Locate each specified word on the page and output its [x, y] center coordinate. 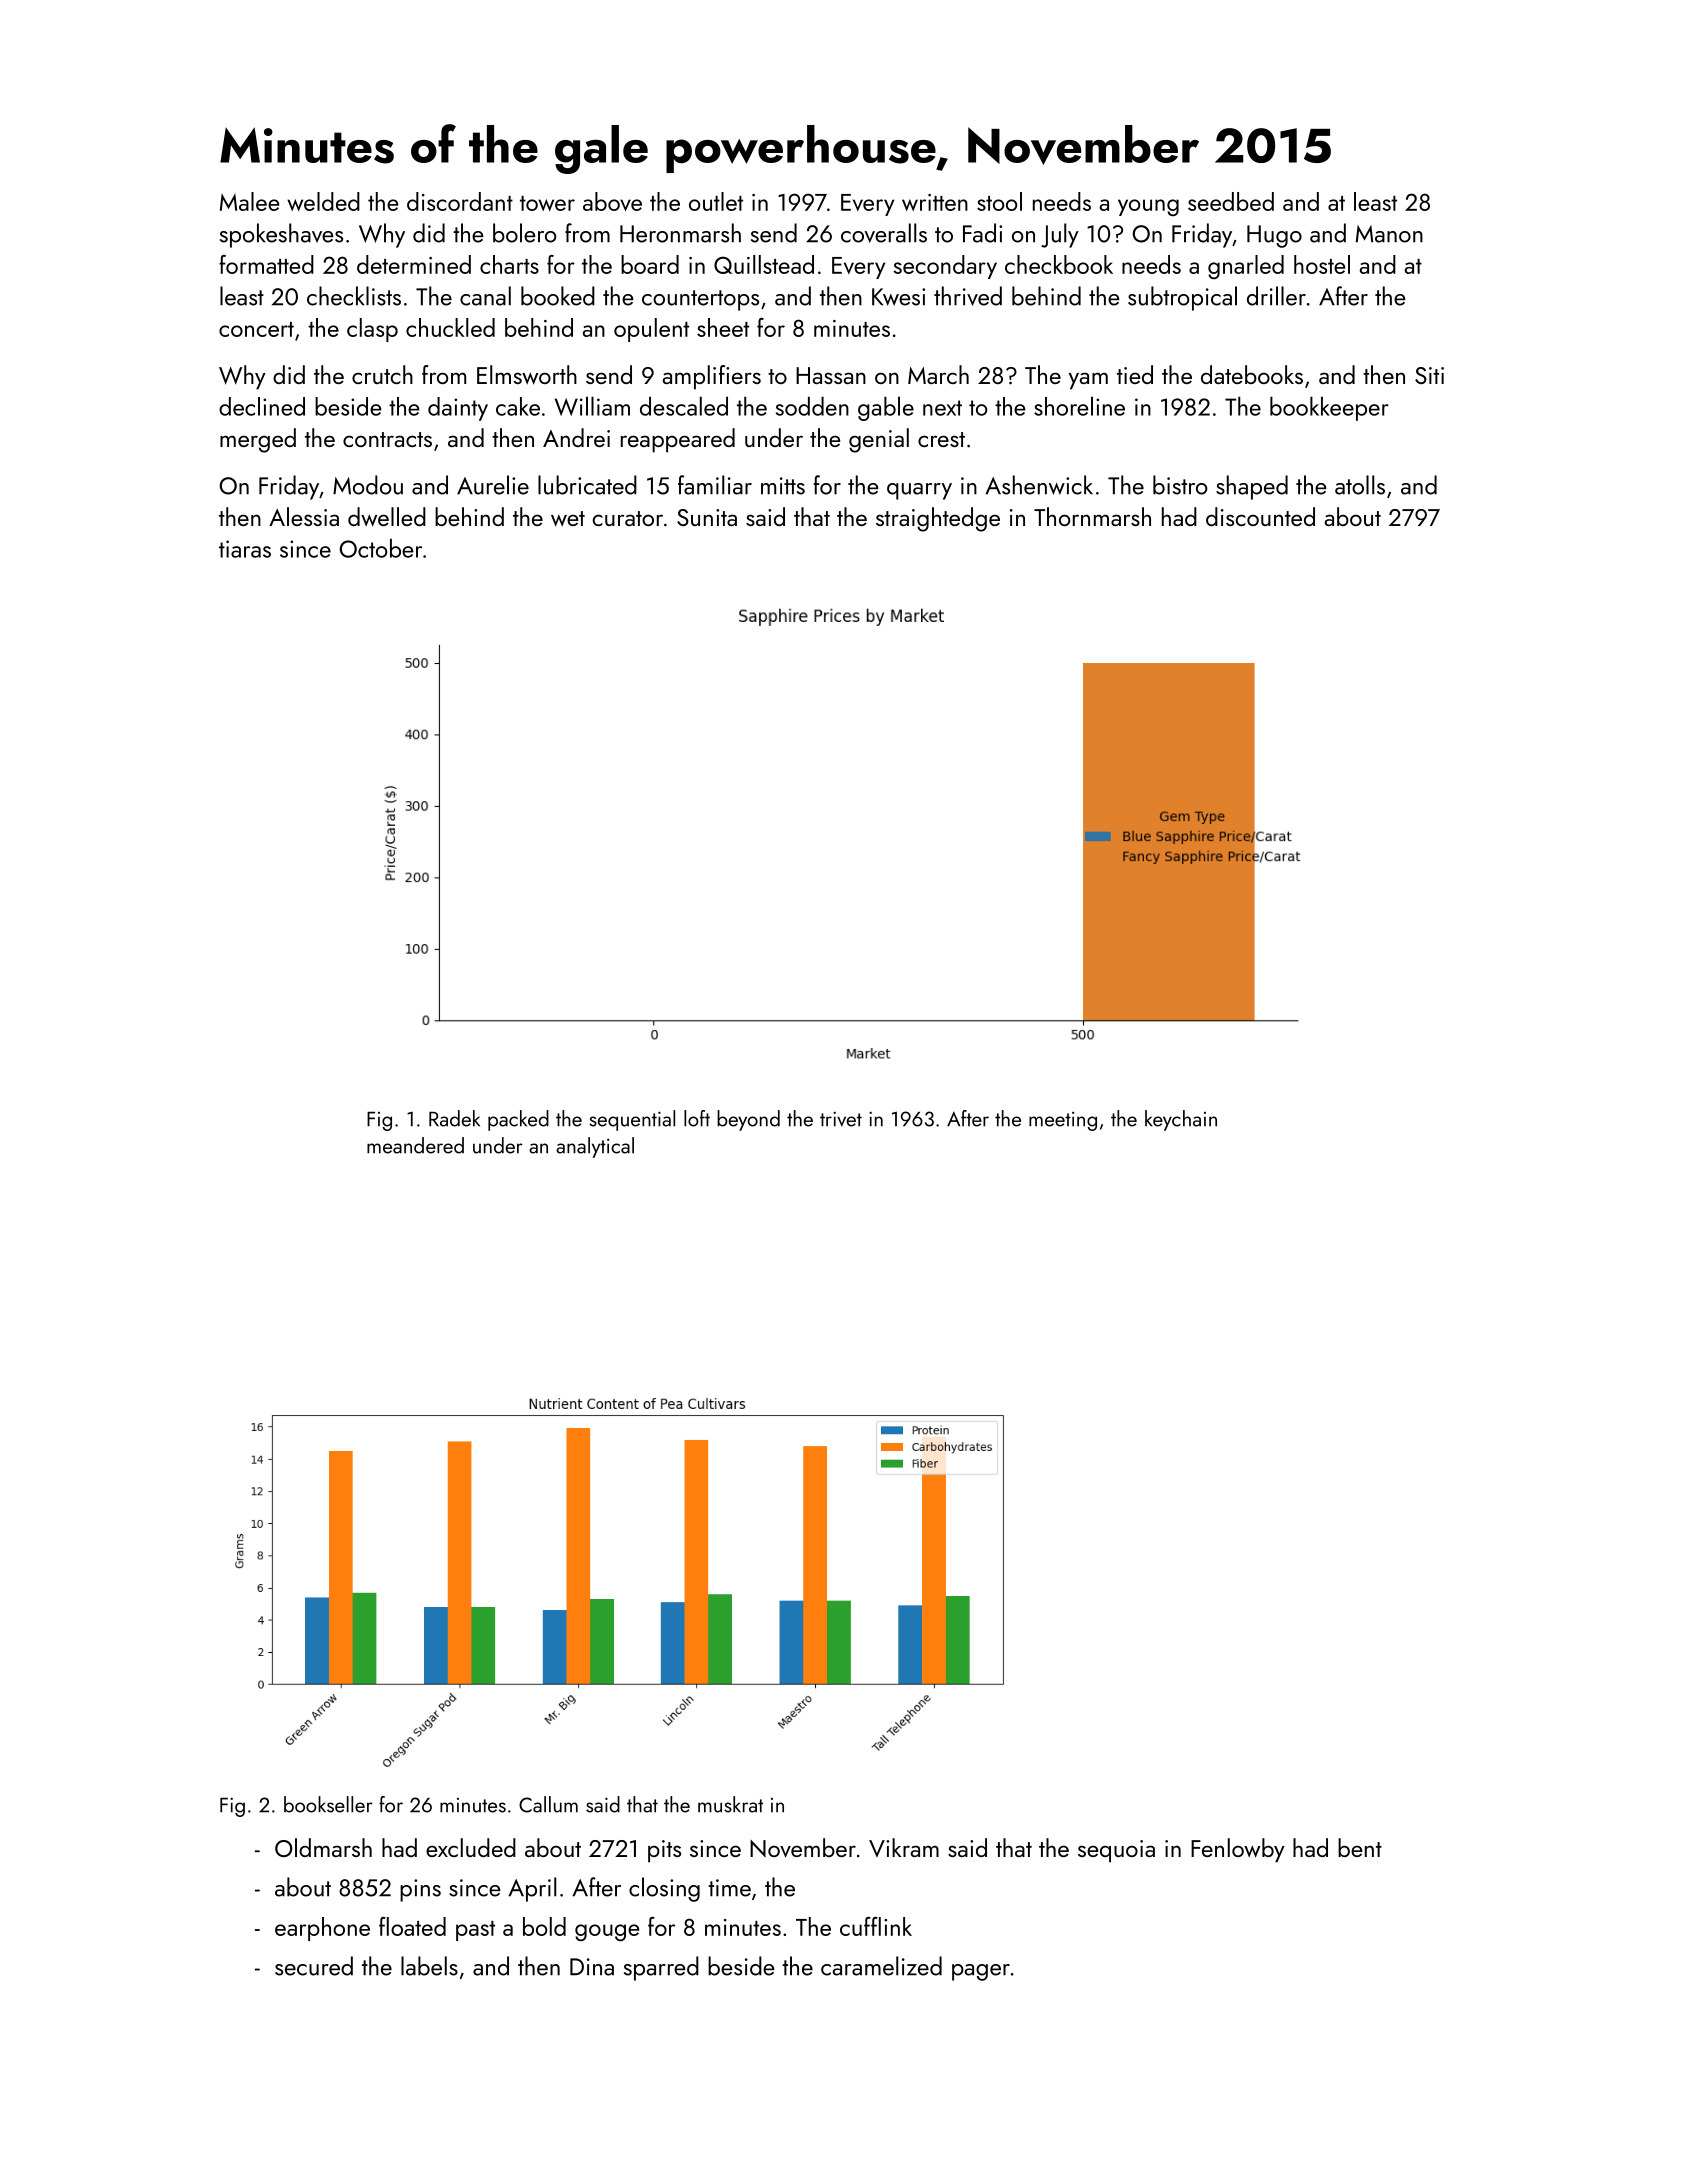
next [942, 408]
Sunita [707, 517]
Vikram [904, 1847]
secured [314, 1966]
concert [256, 329]
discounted [1260, 516]
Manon [1389, 234]
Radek [454, 1118]
